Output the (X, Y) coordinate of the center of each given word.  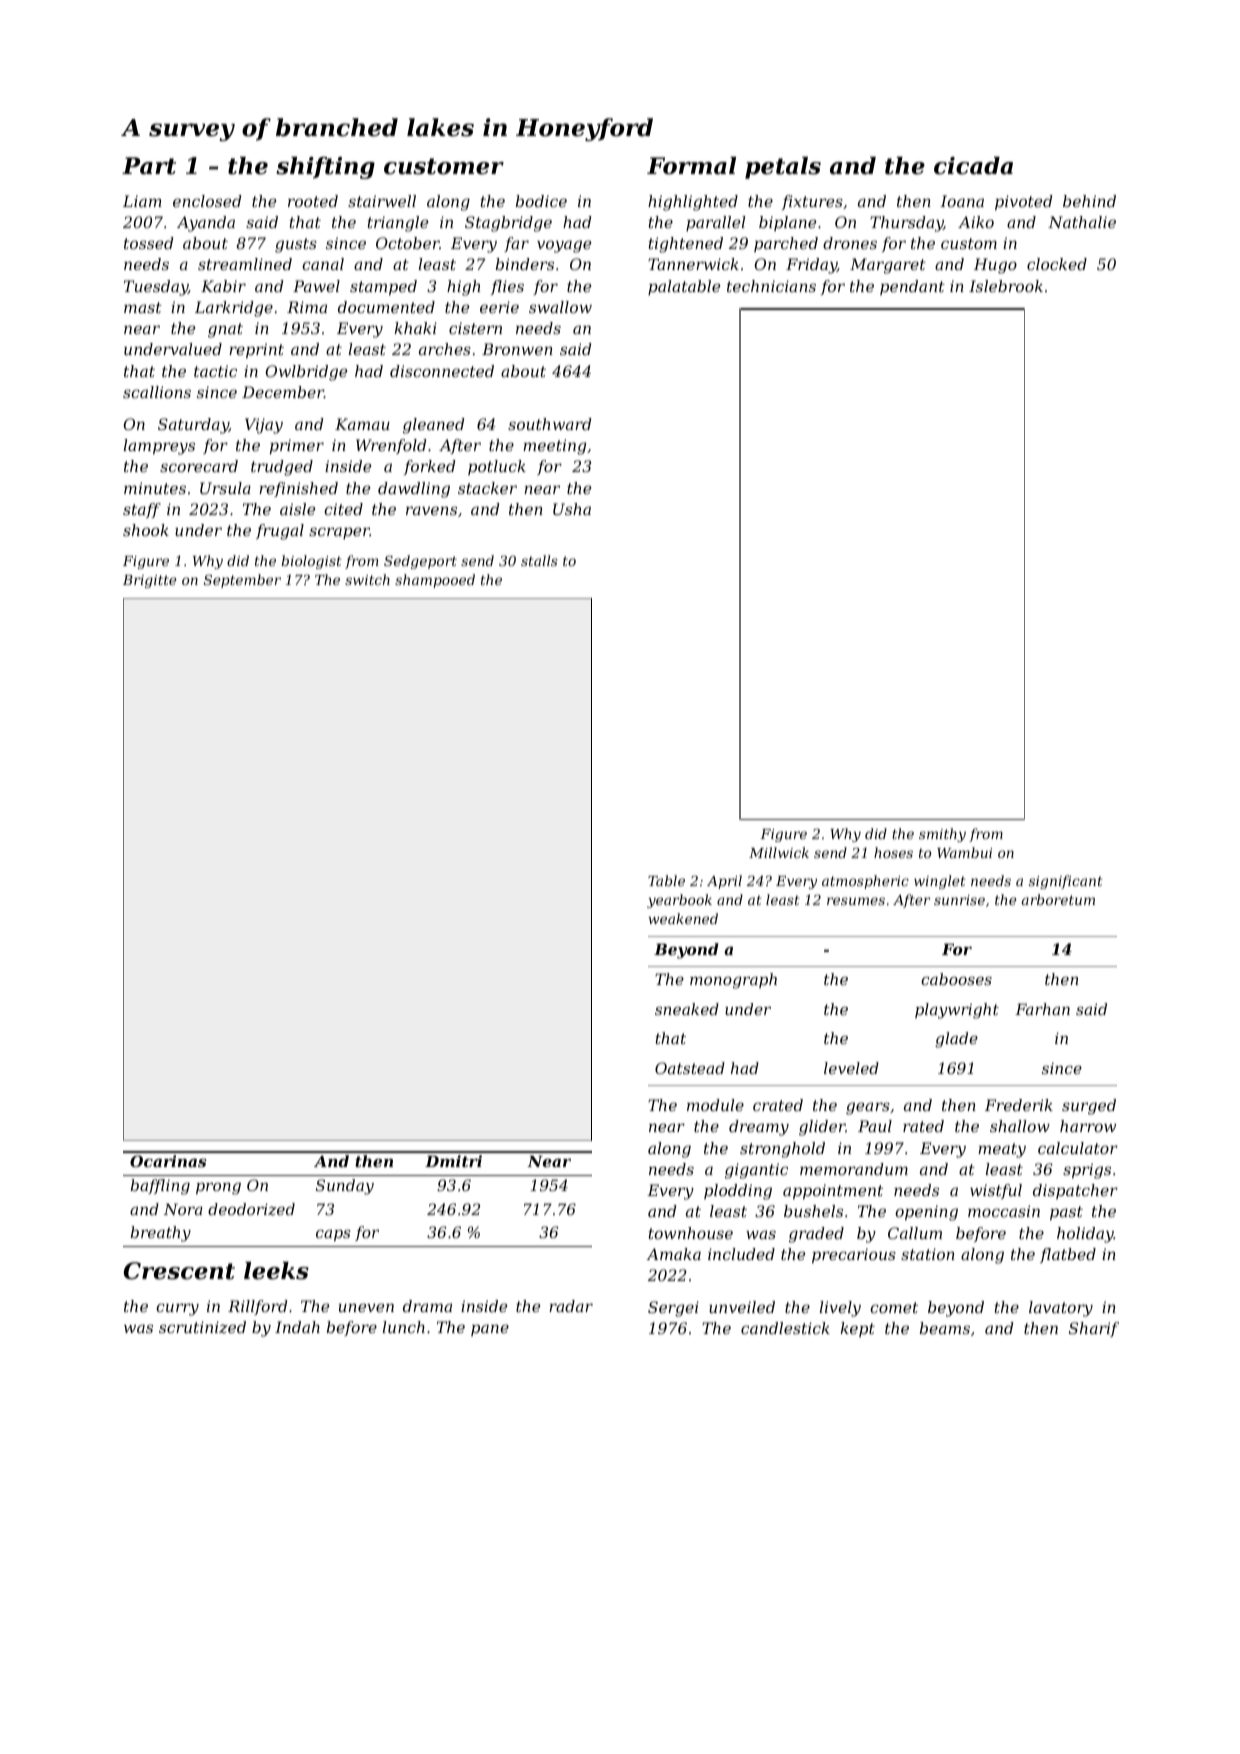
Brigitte (150, 581)
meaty (1002, 1150)
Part (149, 166)
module (715, 1105)
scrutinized (202, 1327)
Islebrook (1006, 286)
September (242, 581)
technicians (771, 286)
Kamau (362, 424)
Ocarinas (168, 1161)
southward (550, 424)
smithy (942, 835)
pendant (912, 287)
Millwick (779, 852)
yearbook (679, 901)
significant (1066, 882)
